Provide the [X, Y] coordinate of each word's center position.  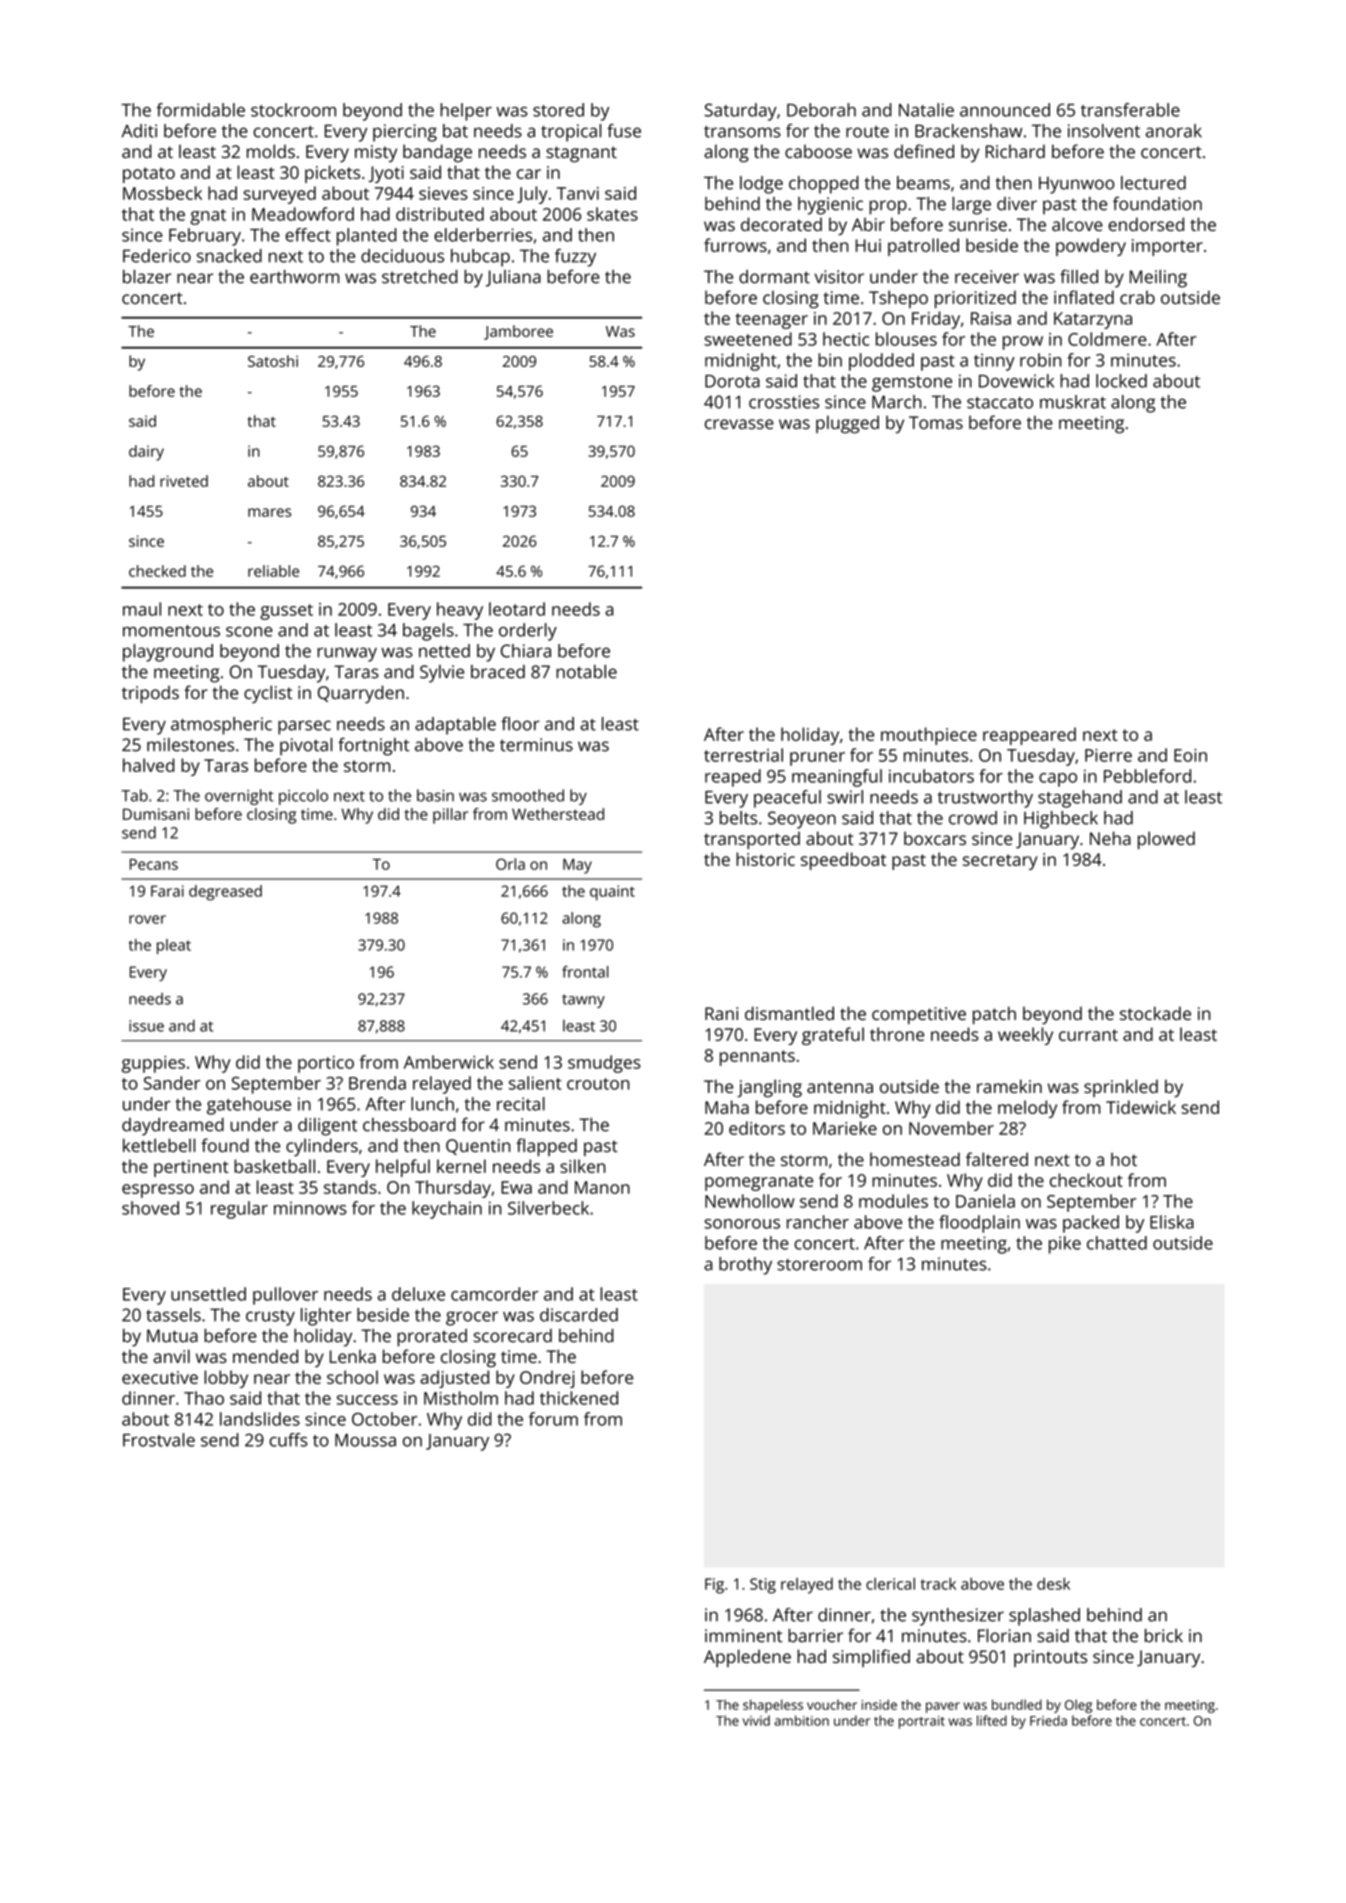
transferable [1130, 110]
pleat [174, 946]
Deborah [821, 110]
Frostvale [159, 1440]
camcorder [494, 1294]
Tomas [936, 422]
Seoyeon [802, 820]
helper [466, 112]
